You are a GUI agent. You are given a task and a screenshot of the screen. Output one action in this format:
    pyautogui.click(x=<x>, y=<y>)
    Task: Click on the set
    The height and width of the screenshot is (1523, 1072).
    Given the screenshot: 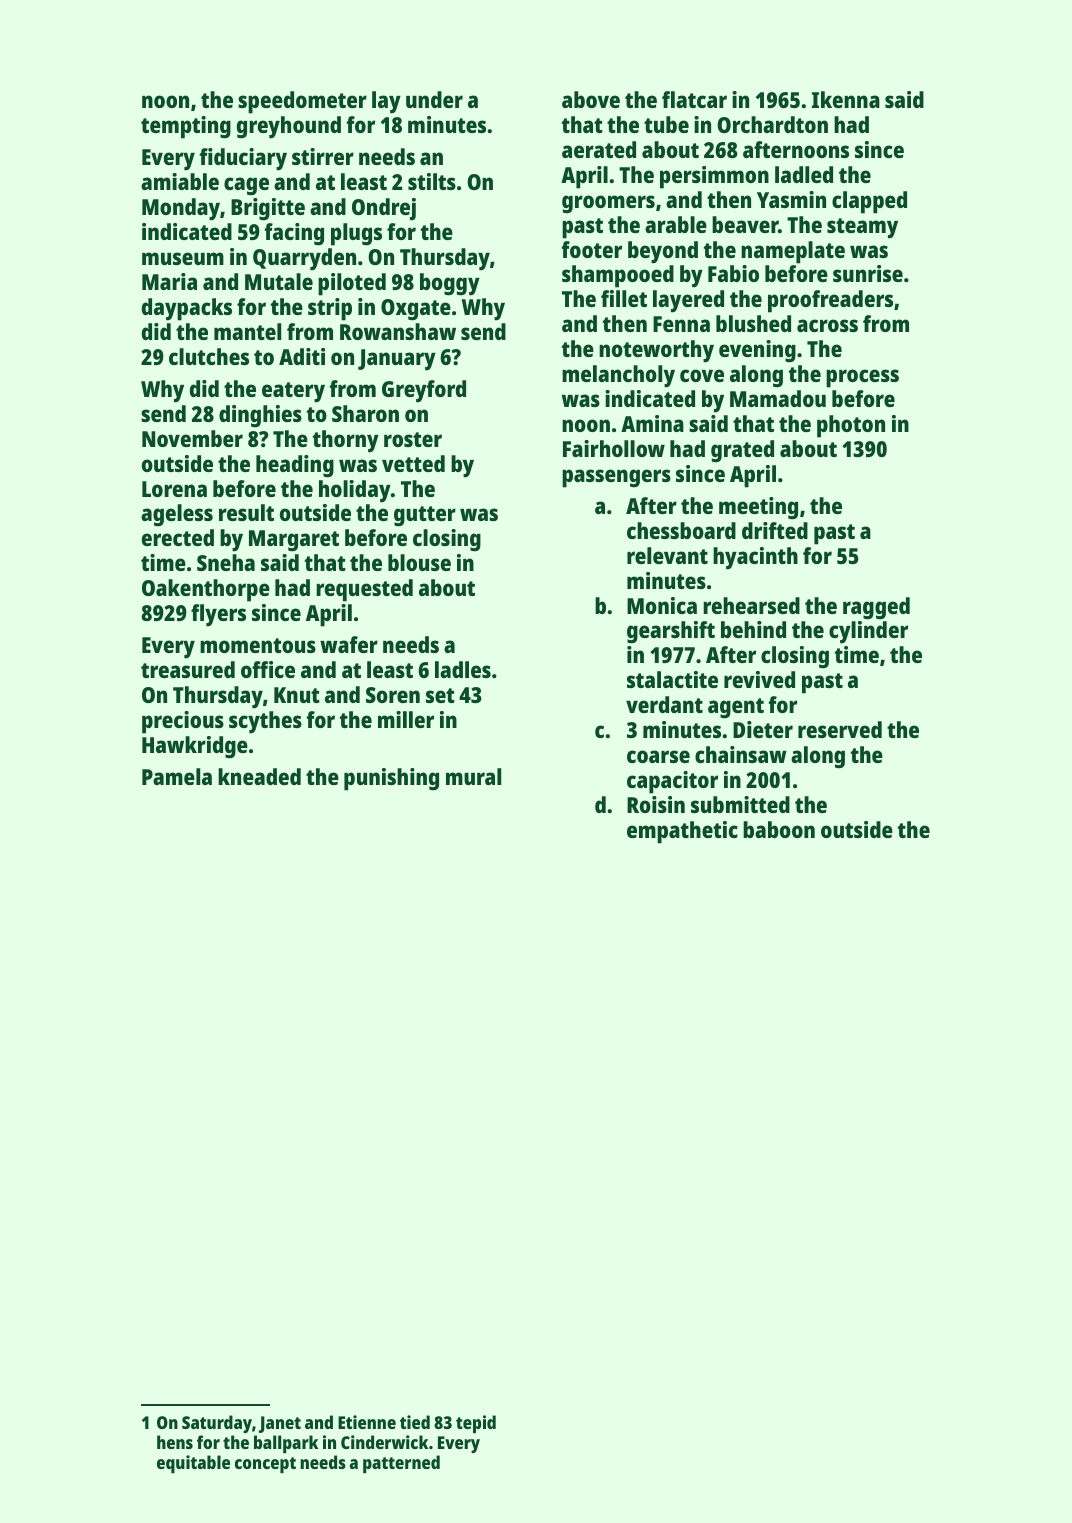 What is the action you would take?
    pyautogui.click(x=440, y=695)
